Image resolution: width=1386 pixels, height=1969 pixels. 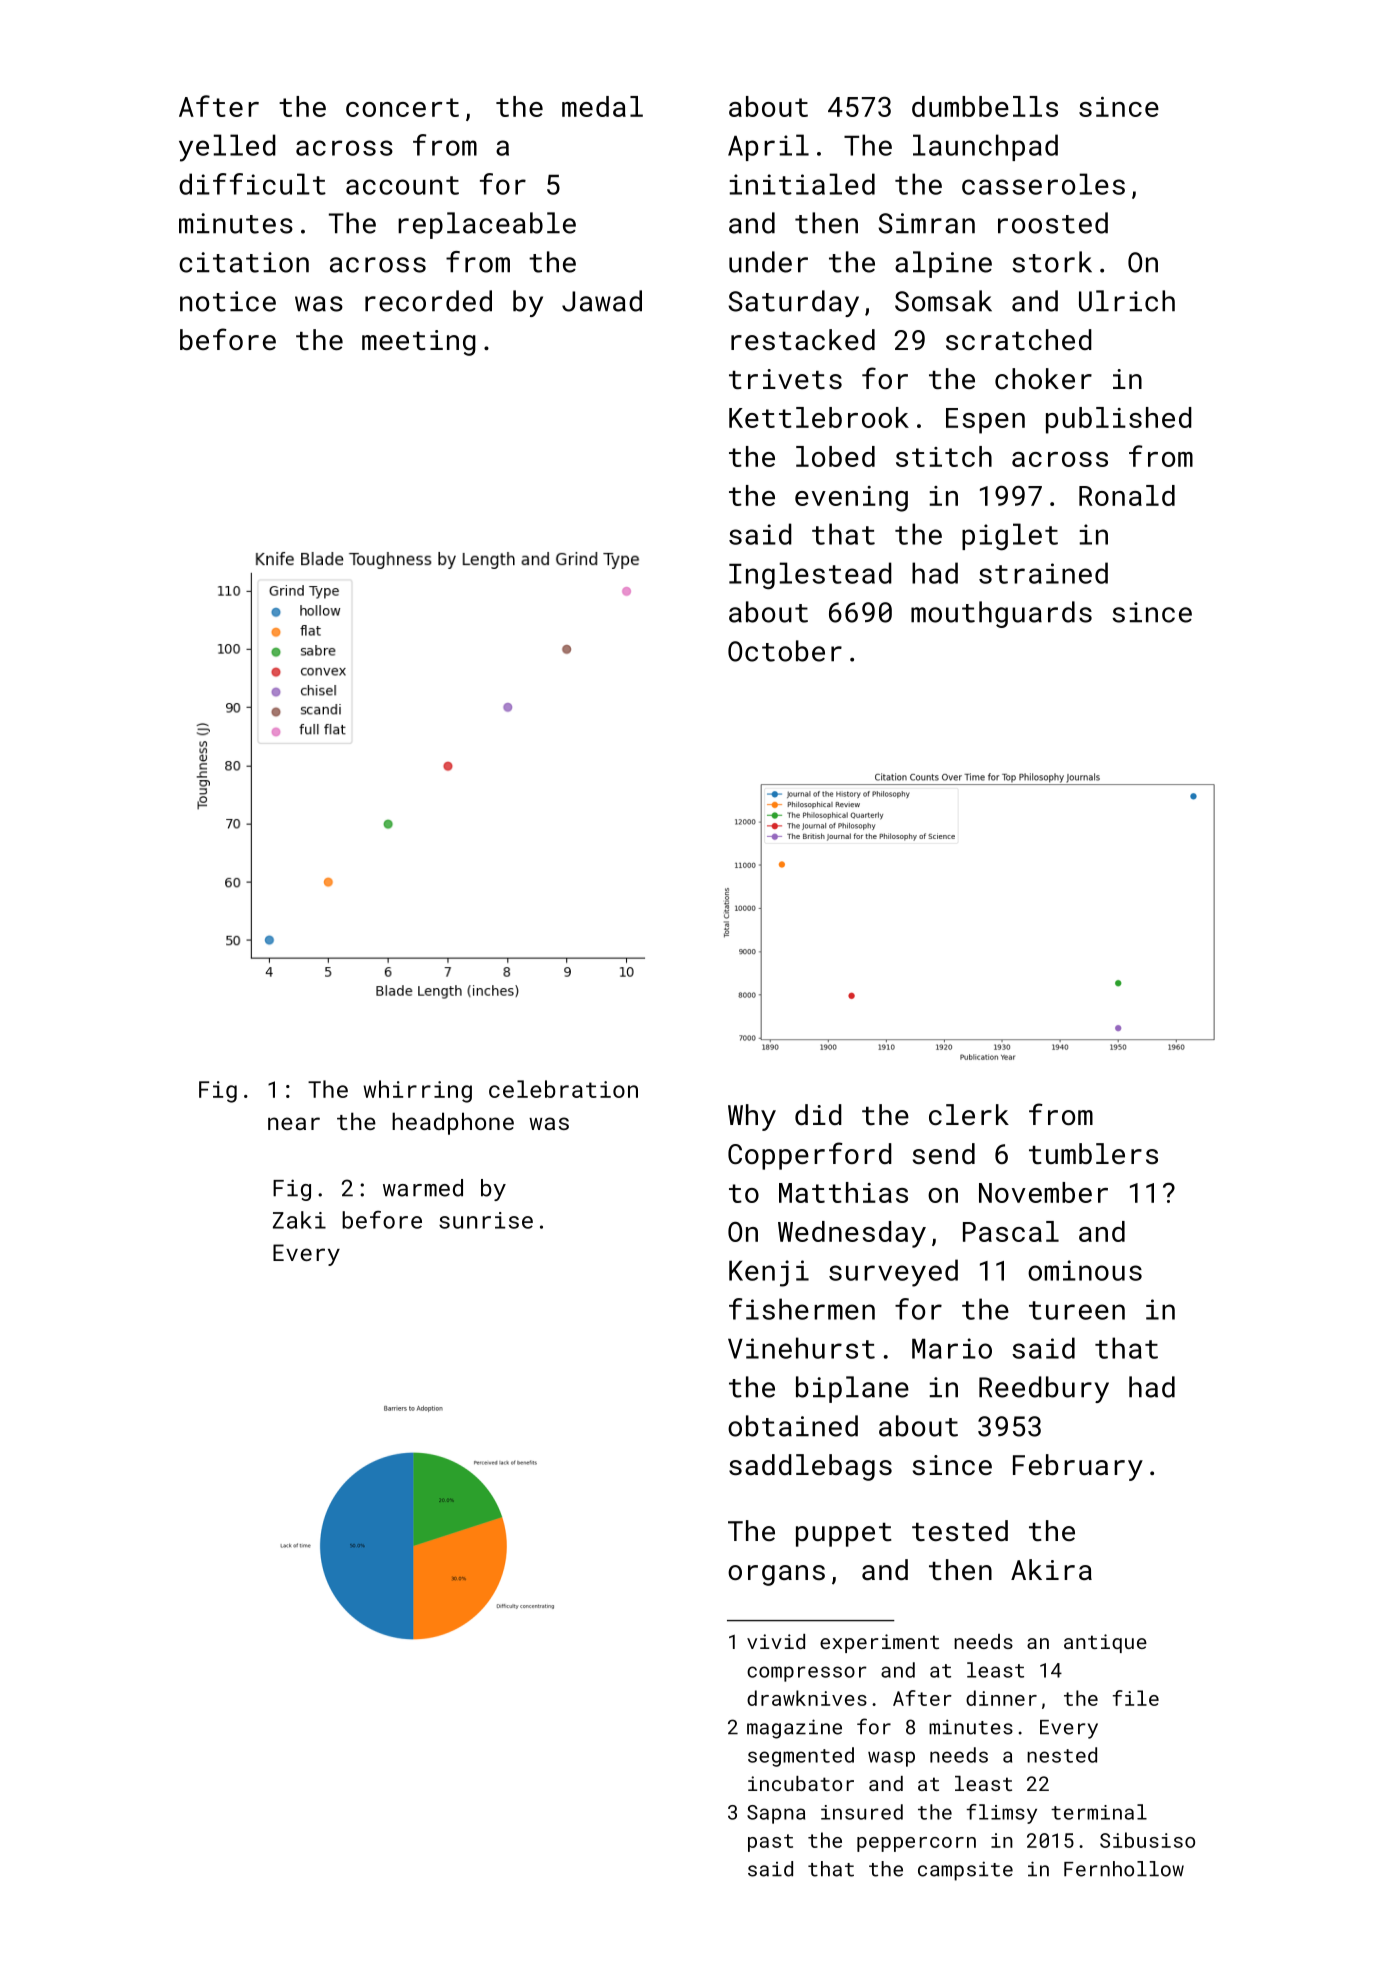 I want to click on medal, so click(x=602, y=106).
